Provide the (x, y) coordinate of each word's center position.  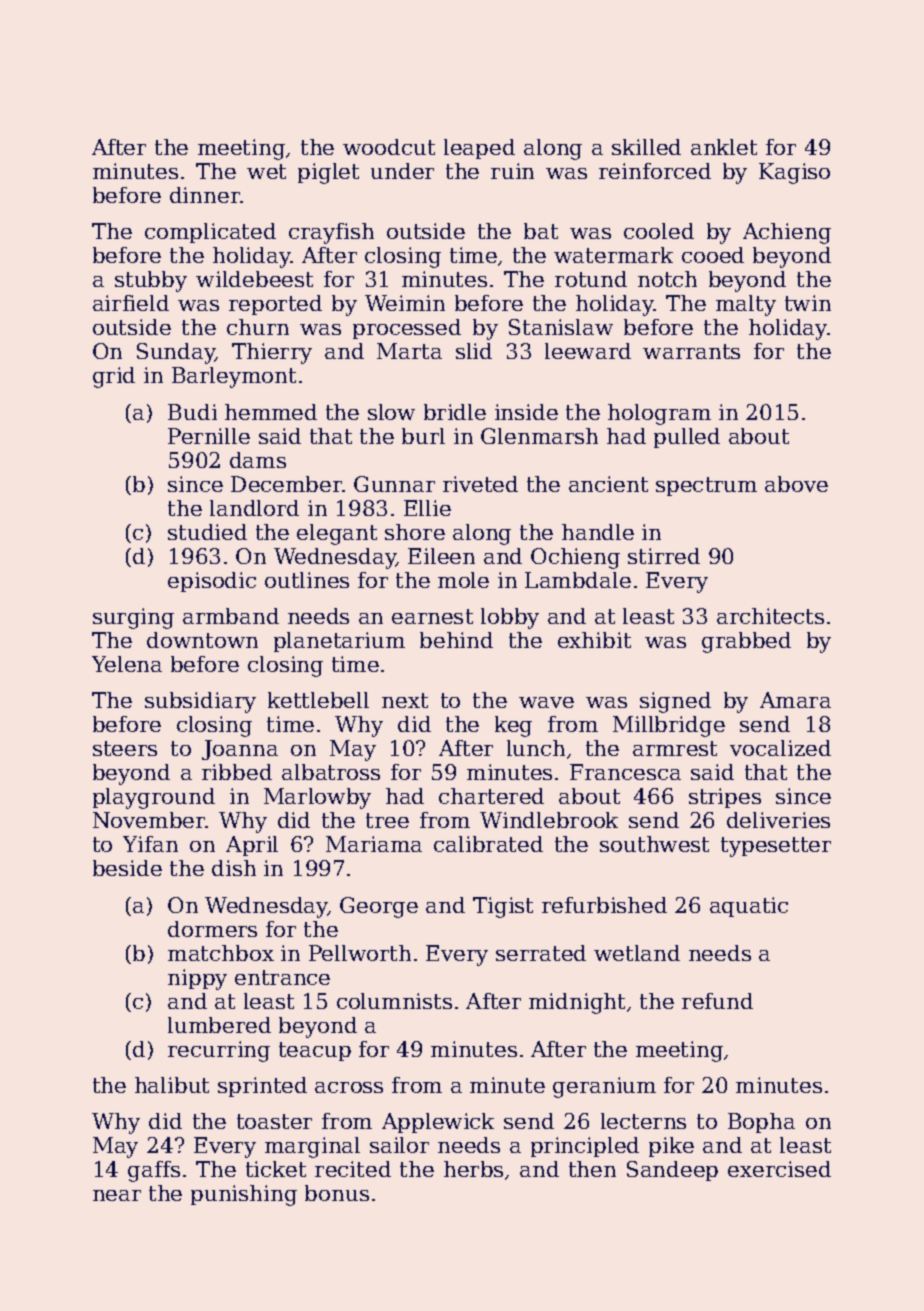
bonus (337, 1193)
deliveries (778, 820)
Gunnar (394, 484)
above (796, 484)
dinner (205, 195)
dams (258, 460)
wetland (637, 953)
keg (513, 726)
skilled (646, 147)
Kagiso (794, 173)
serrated (541, 953)
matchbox (221, 953)
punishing (244, 1195)
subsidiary (200, 702)
